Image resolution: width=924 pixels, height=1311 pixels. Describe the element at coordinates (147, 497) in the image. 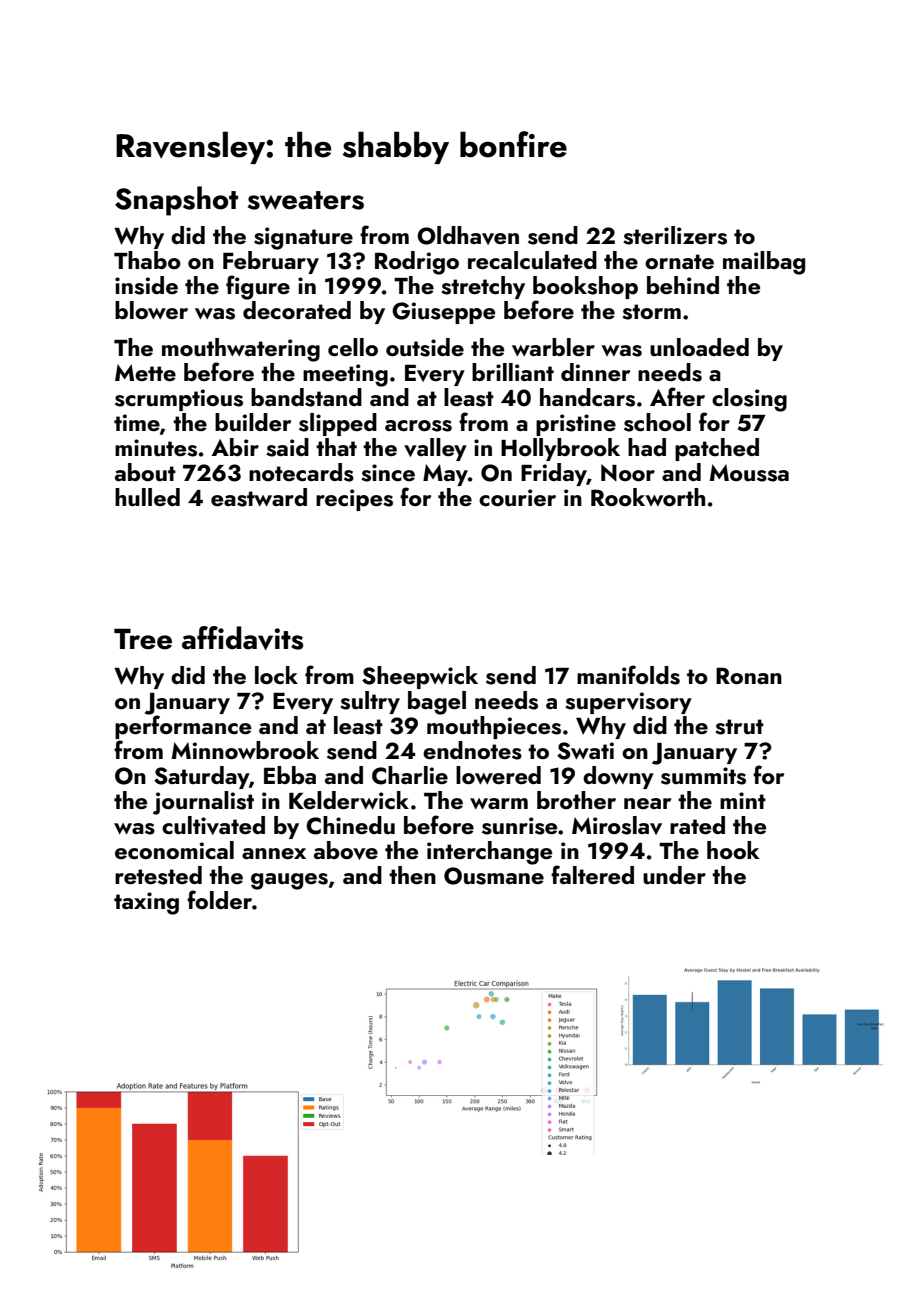

I see `hulled` at that location.
